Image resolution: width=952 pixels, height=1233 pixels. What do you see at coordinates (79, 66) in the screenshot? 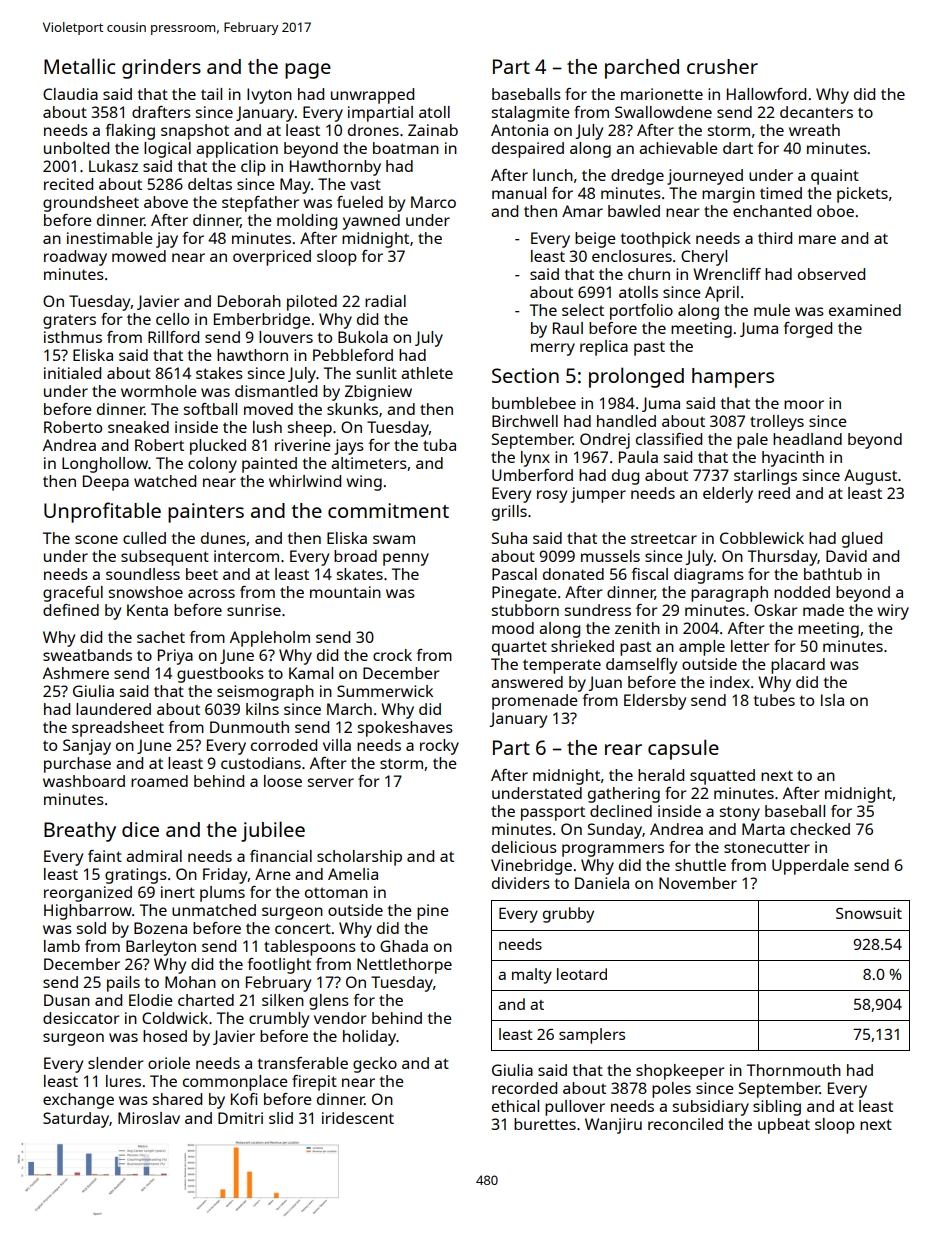
I see `Metallic` at bounding box center [79, 66].
